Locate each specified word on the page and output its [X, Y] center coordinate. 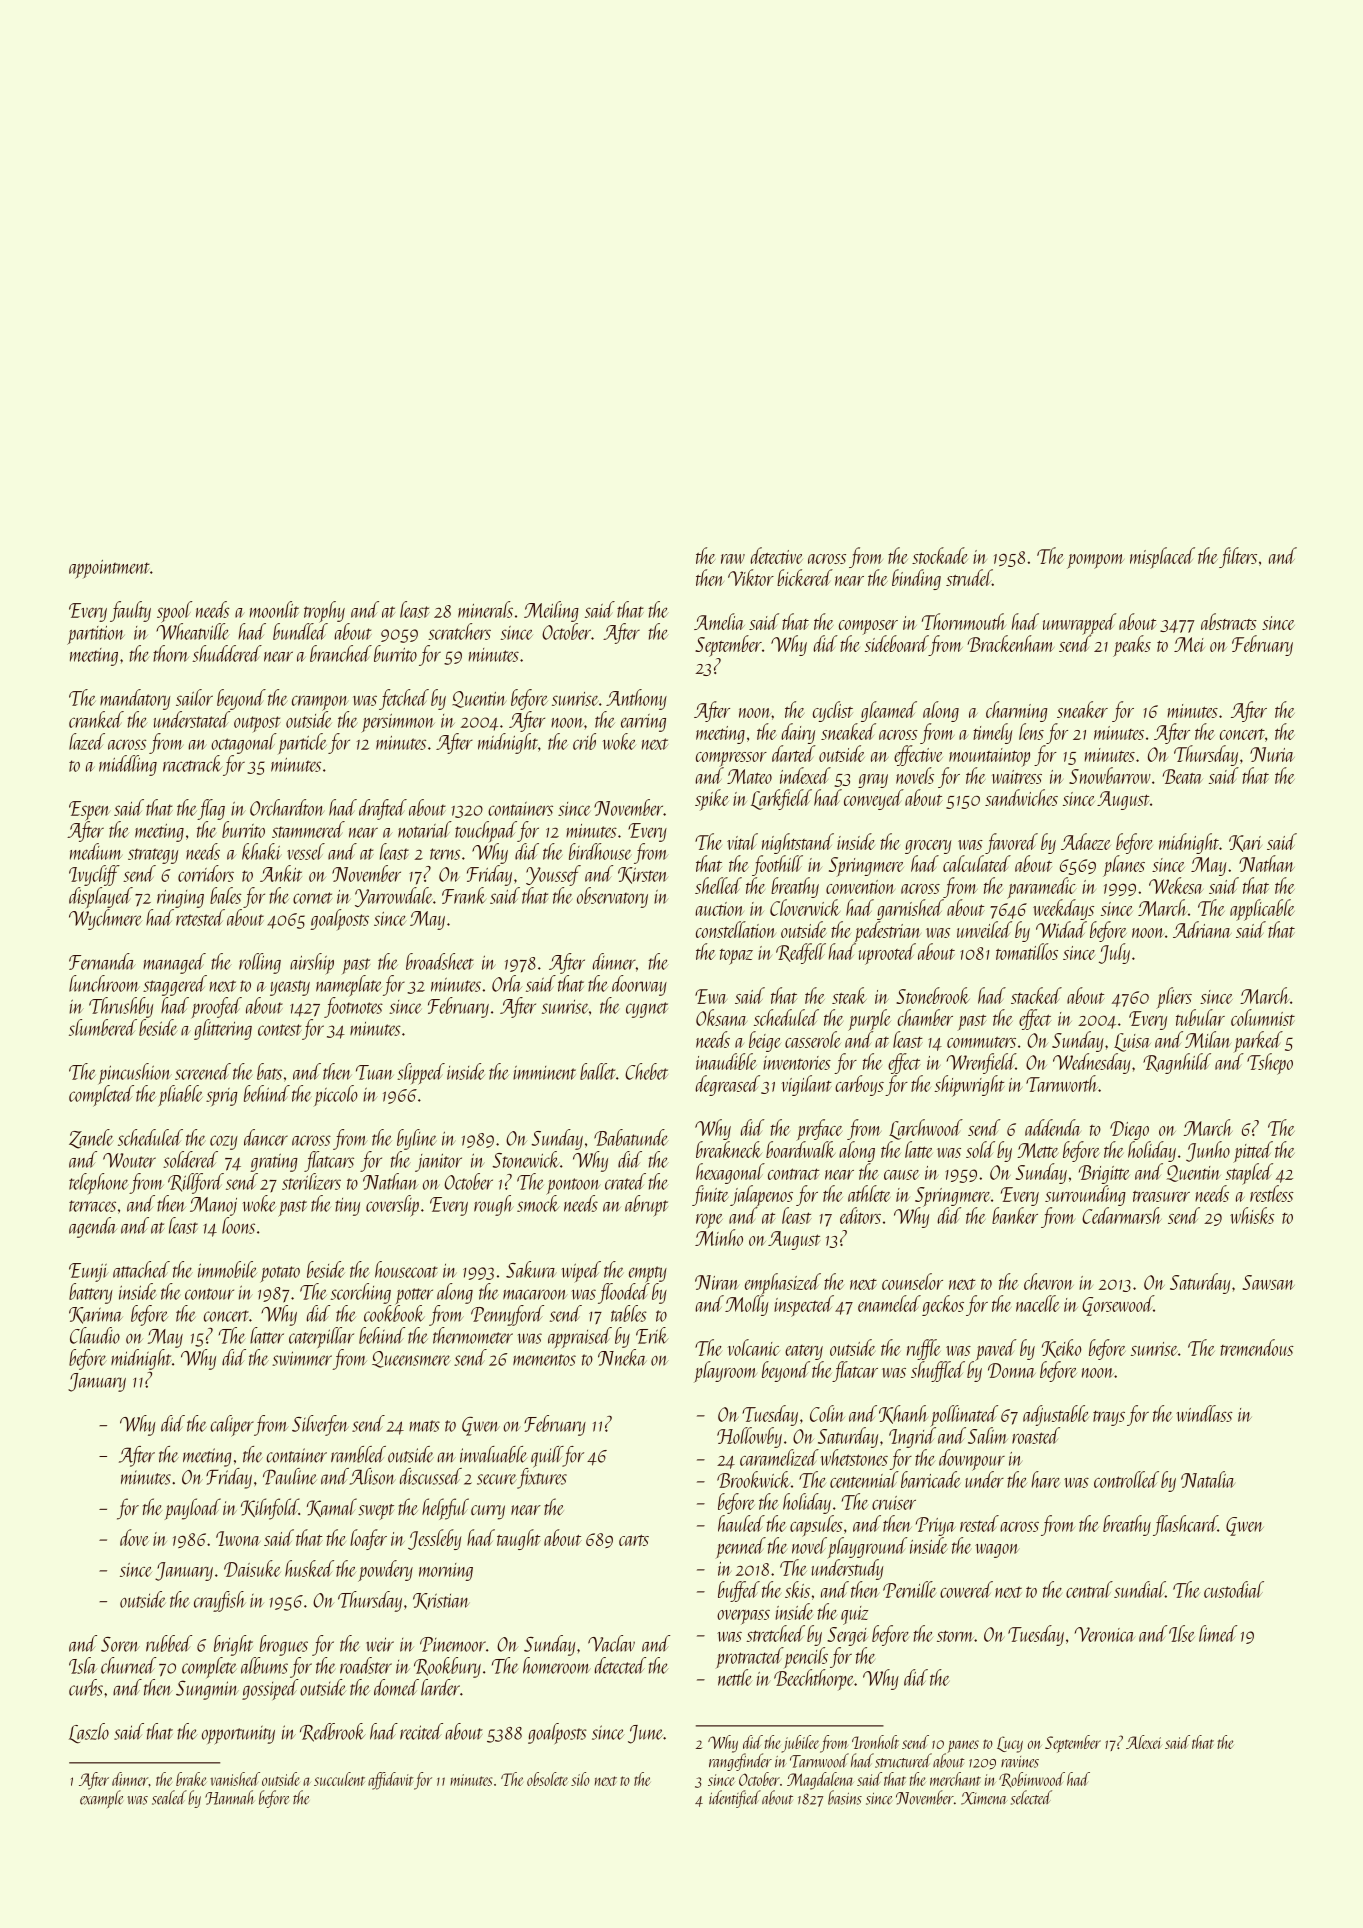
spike [712, 800]
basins [845, 1797]
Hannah [229, 1797]
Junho [1208, 1151]
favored [1011, 843]
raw [733, 559]
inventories [797, 1063]
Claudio [95, 1335]
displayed [101, 897]
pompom [1095, 561]
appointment [109, 569]
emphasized [783, 1284]
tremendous [1257, 1347]
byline [416, 1139]
